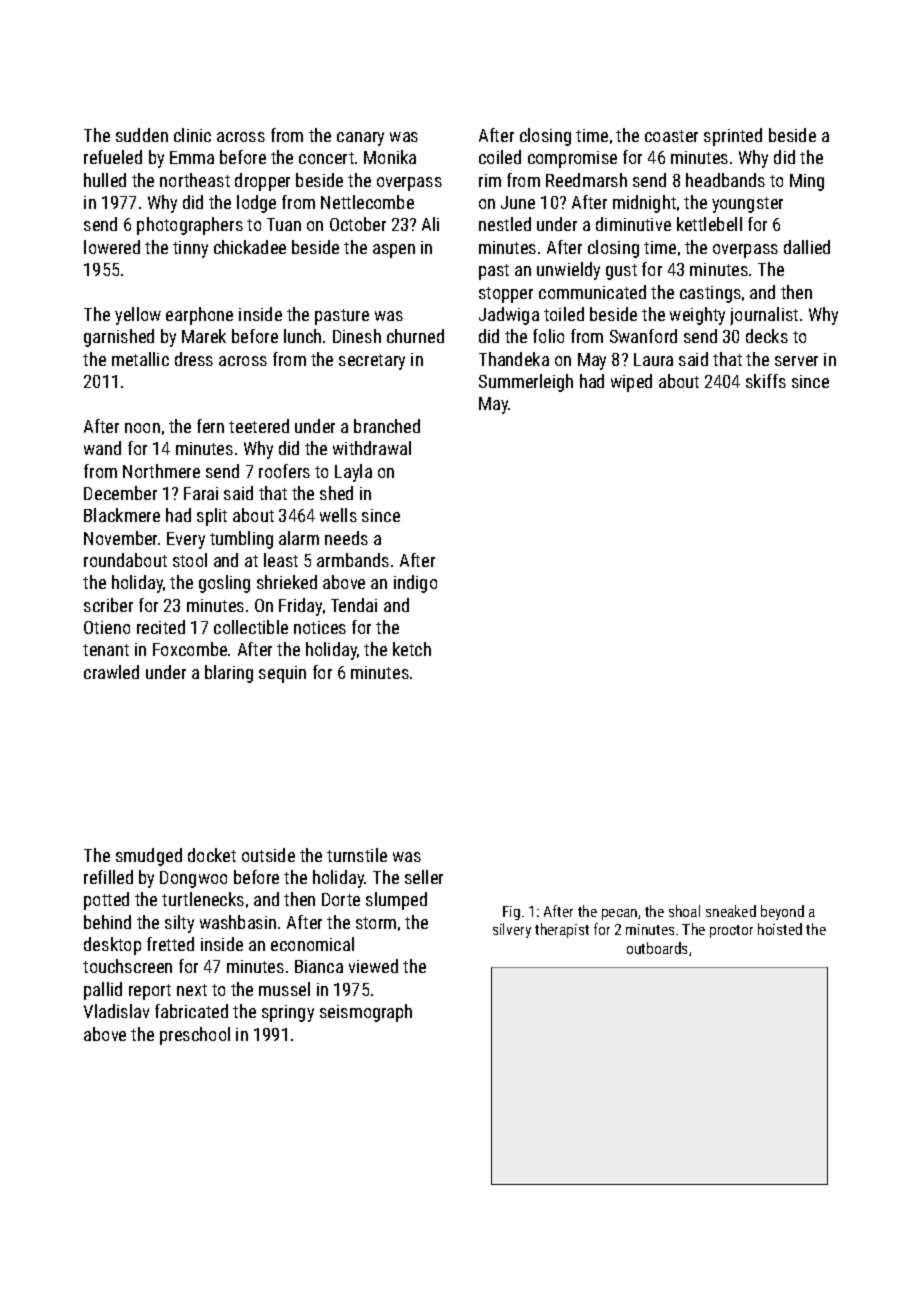  What do you see at coordinates (195, 1036) in the screenshot?
I see `preschool` at bounding box center [195, 1036].
